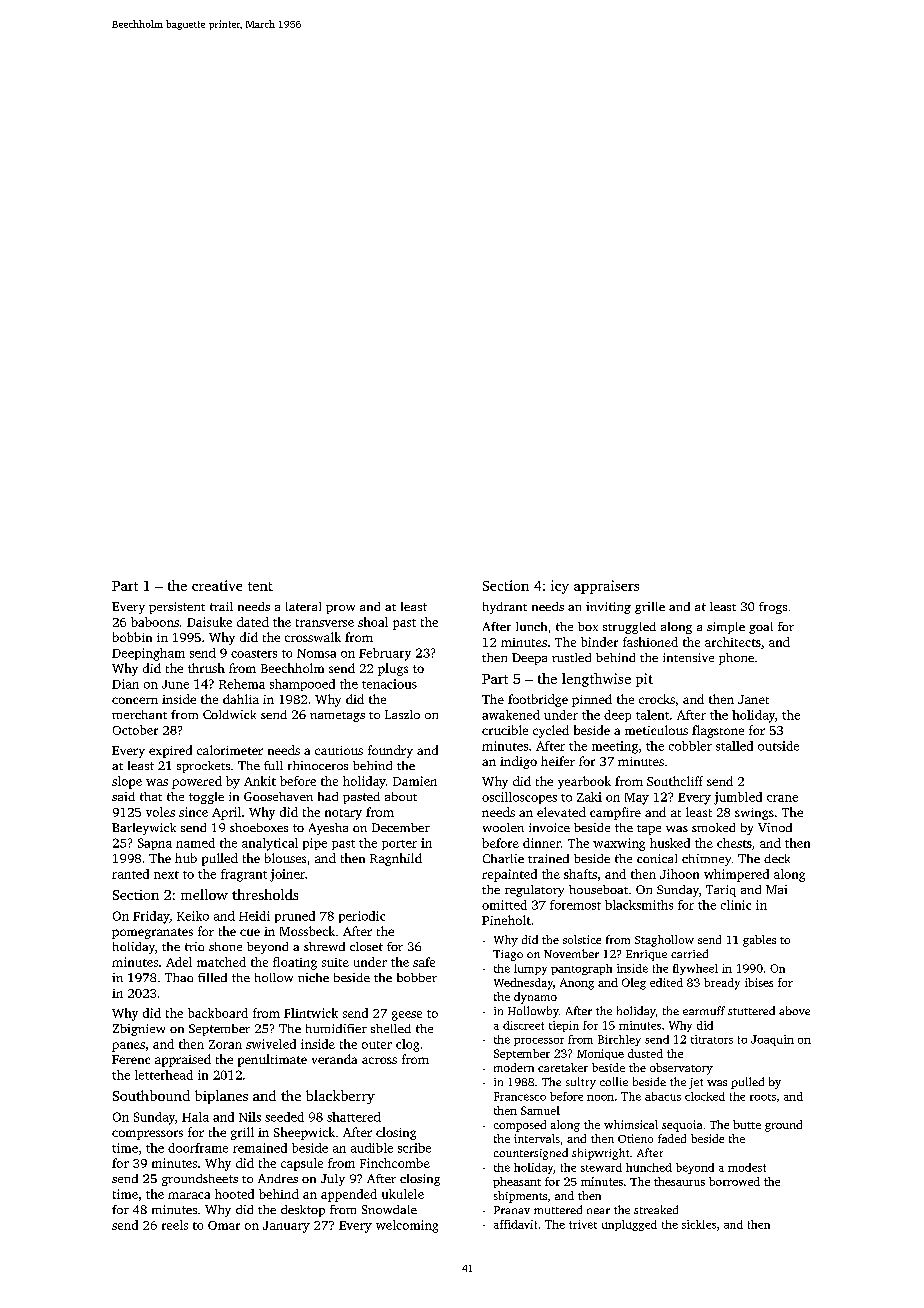 This page has height=1308, width=924. What do you see at coordinates (713, 827) in the page?
I see `smoked` at bounding box center [713, 827].
